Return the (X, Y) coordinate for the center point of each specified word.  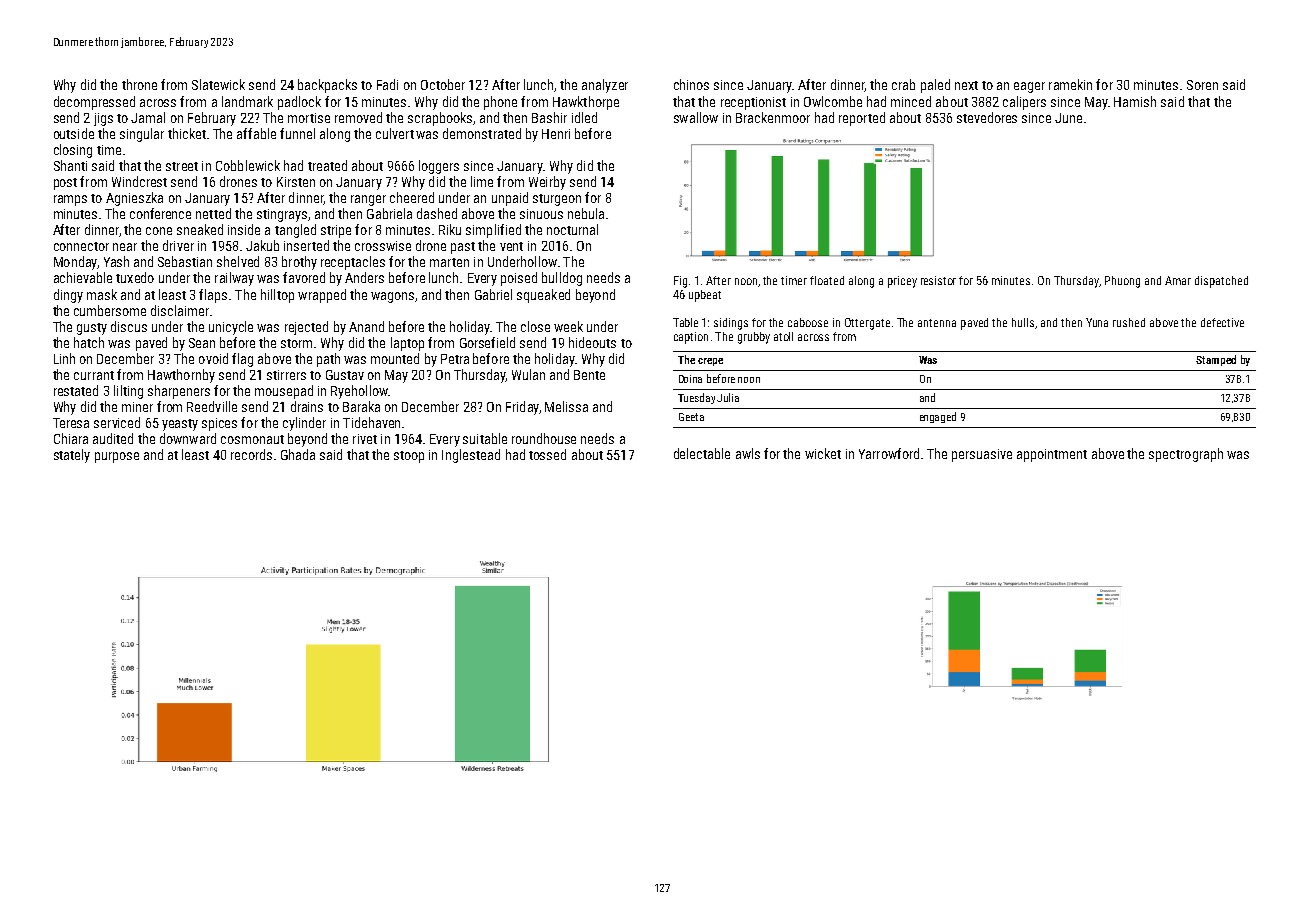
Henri (556, 134)
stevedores (987, 117)
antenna (937, 323)
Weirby (547, 183)
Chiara (71, 438)
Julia (728, 397)
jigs (103, 119)
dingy (68, 296)
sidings (731, 324)
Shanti (70, 165)
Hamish (1135, 101)
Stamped (1216, 360)
